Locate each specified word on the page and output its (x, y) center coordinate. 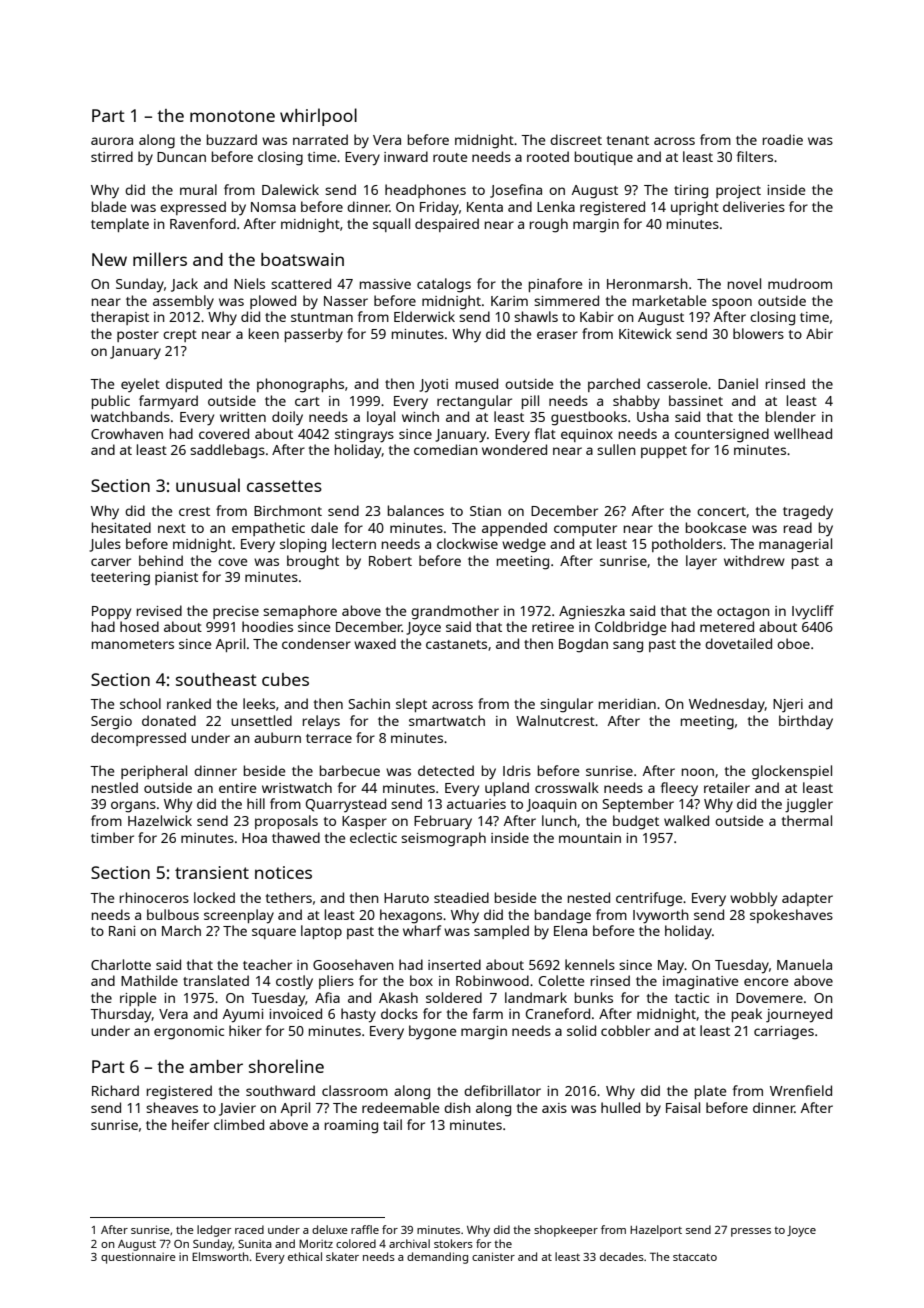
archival (409, 1243)
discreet (576, 139)
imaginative (700, 983)
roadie (783, 139)
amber (216, 1066)
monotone (232, 116)
